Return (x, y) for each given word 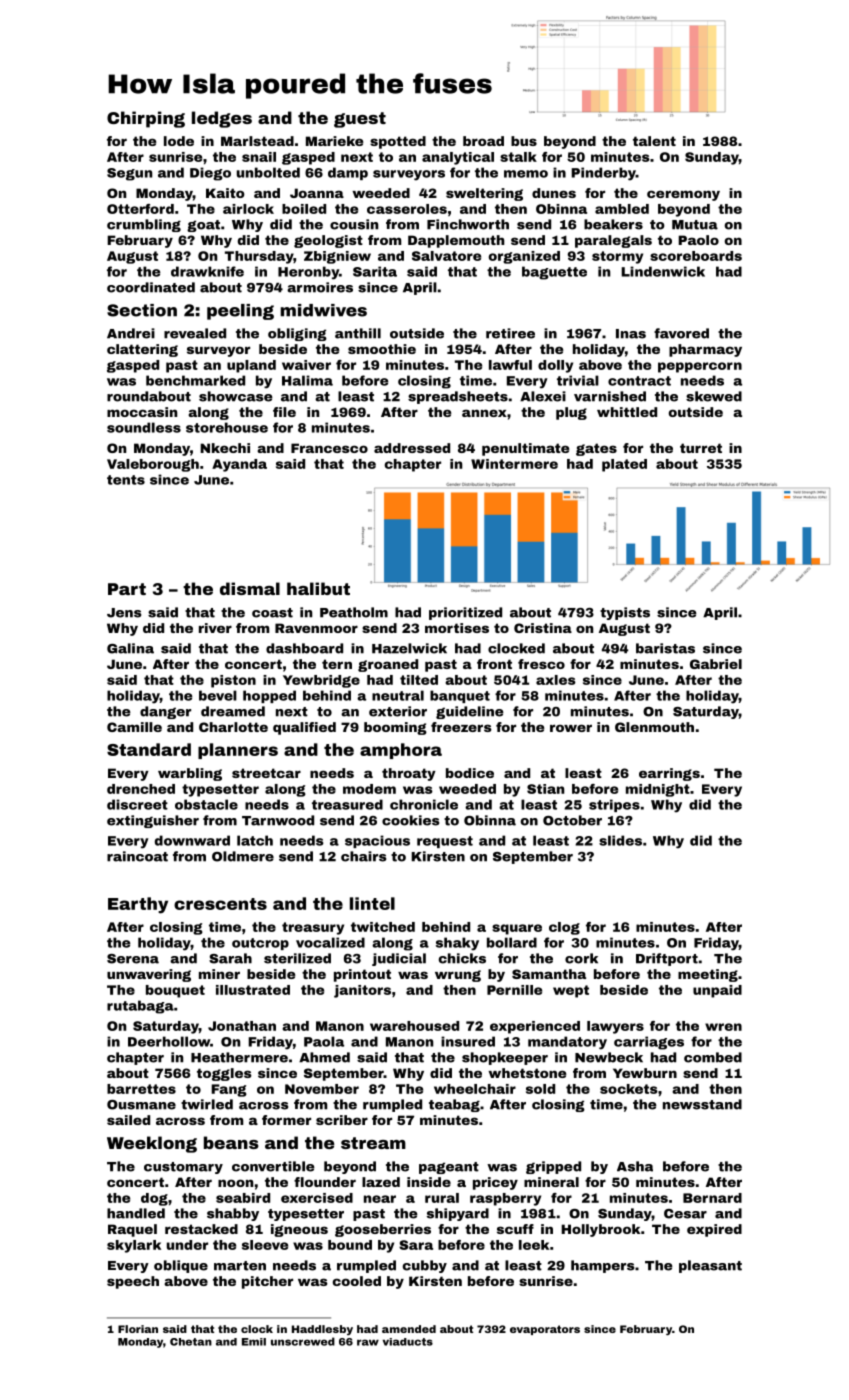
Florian (138, 1329)
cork (581, 958)
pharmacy (705, 350)
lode (179, 141)
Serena (133, 959)
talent (654, 141)
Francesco (329, 448)
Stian (545, 789)
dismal (250, 588)
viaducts (408, 1342)
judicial (399, 959)
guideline (470, 712)
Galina (130, 648)
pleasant (710, 1266)
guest (360, 120)
